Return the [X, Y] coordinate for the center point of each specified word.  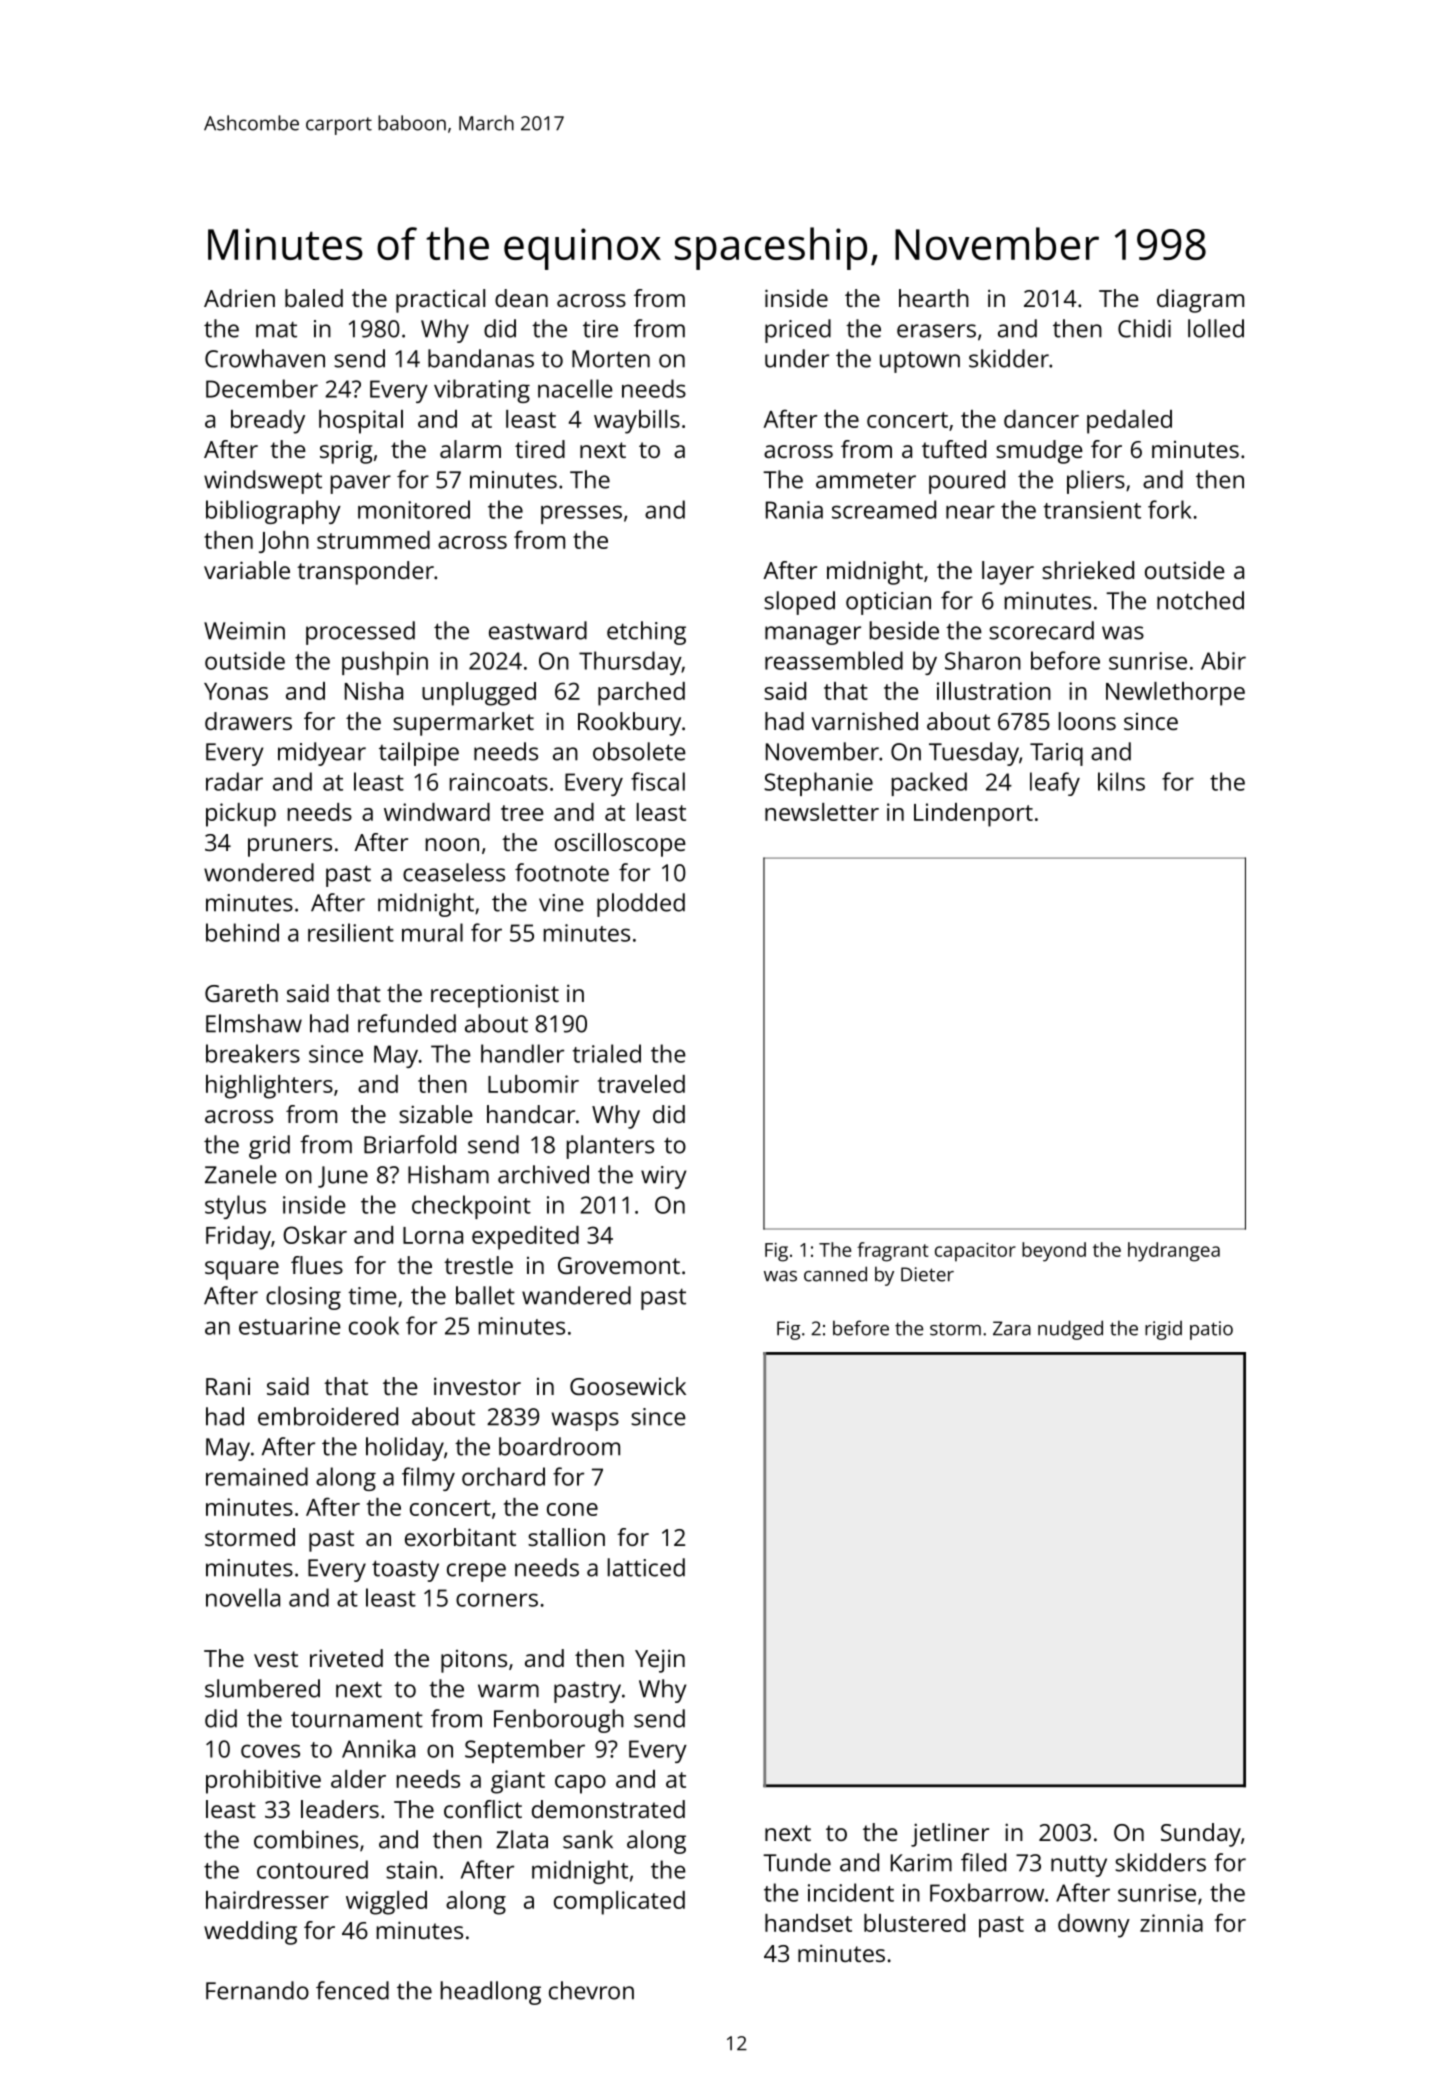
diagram [1200, 301]
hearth [934, 298]
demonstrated [608, 1809]
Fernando [257, 1990]
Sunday [1201, 1835]
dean [521, 298]
